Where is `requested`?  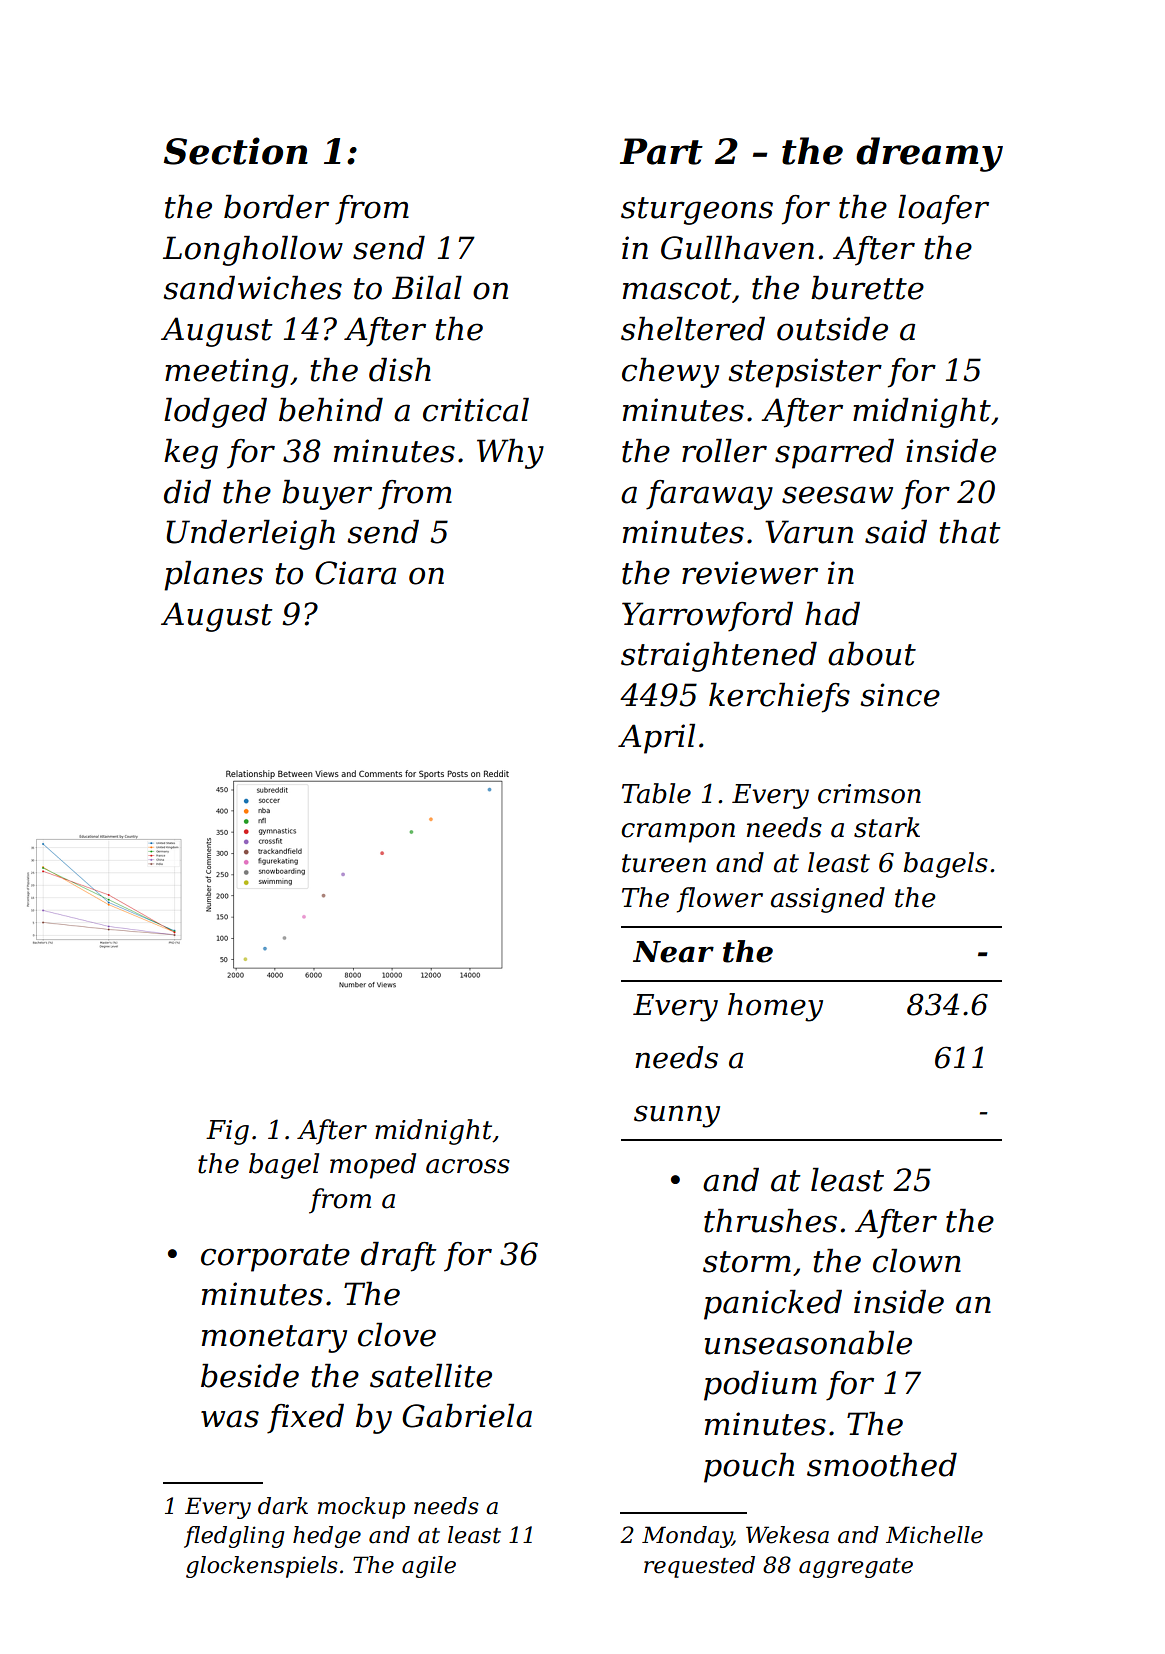
requested is located at coordinates (699, 1567).
